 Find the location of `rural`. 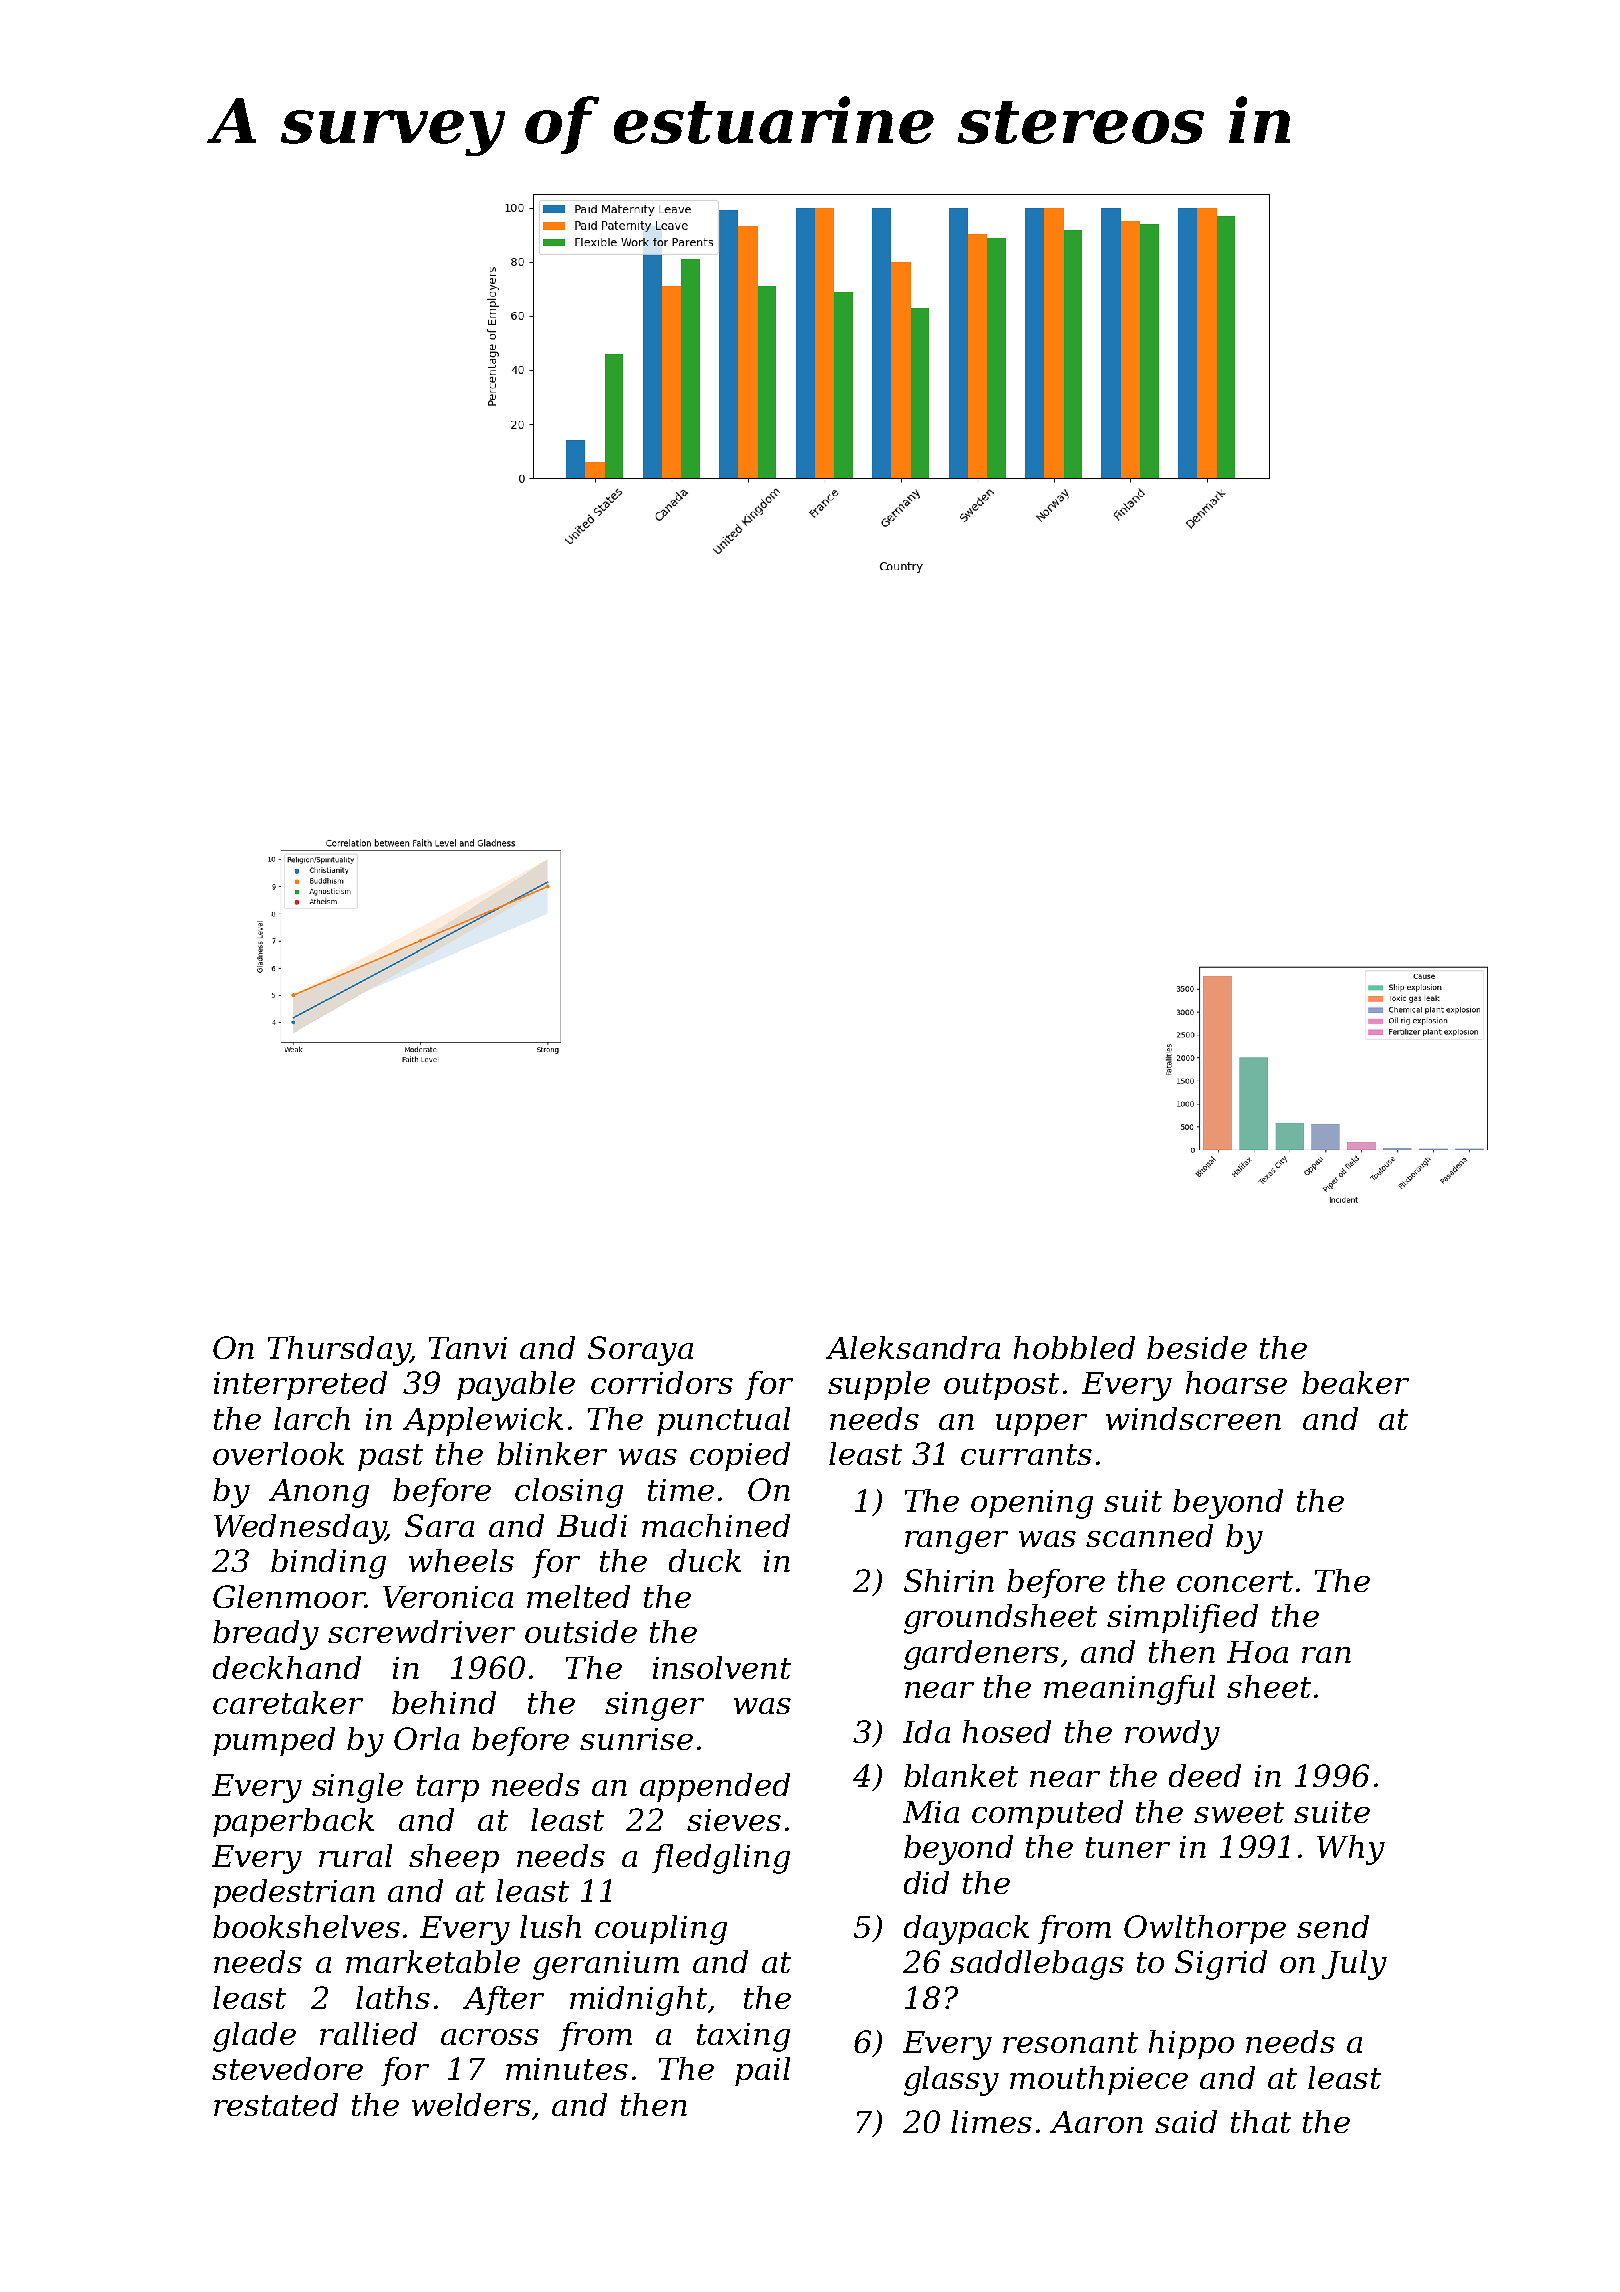

rural is located at coordinates (355, 1855).
